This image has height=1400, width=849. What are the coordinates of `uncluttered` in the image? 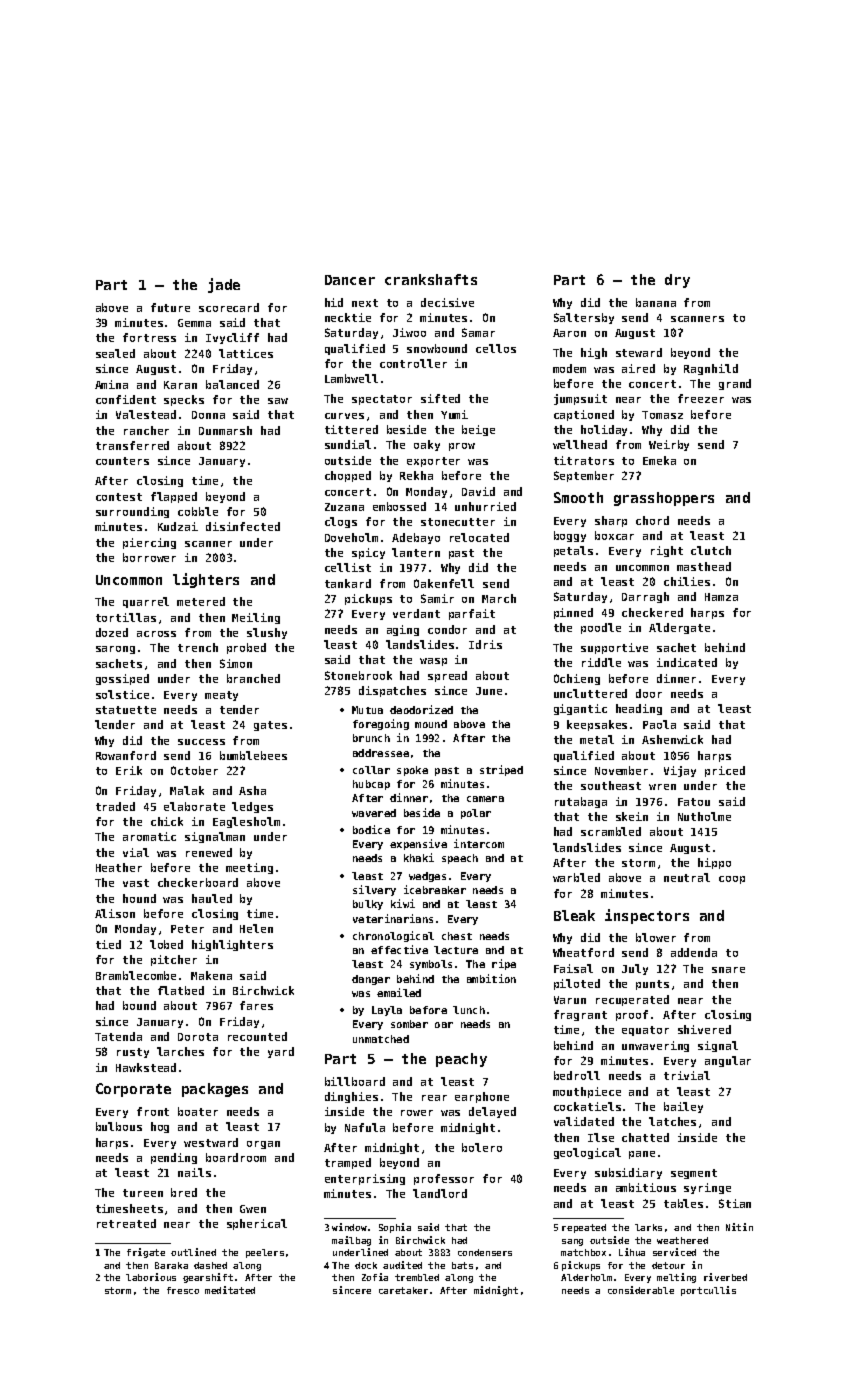 It's located at (590, 693).
